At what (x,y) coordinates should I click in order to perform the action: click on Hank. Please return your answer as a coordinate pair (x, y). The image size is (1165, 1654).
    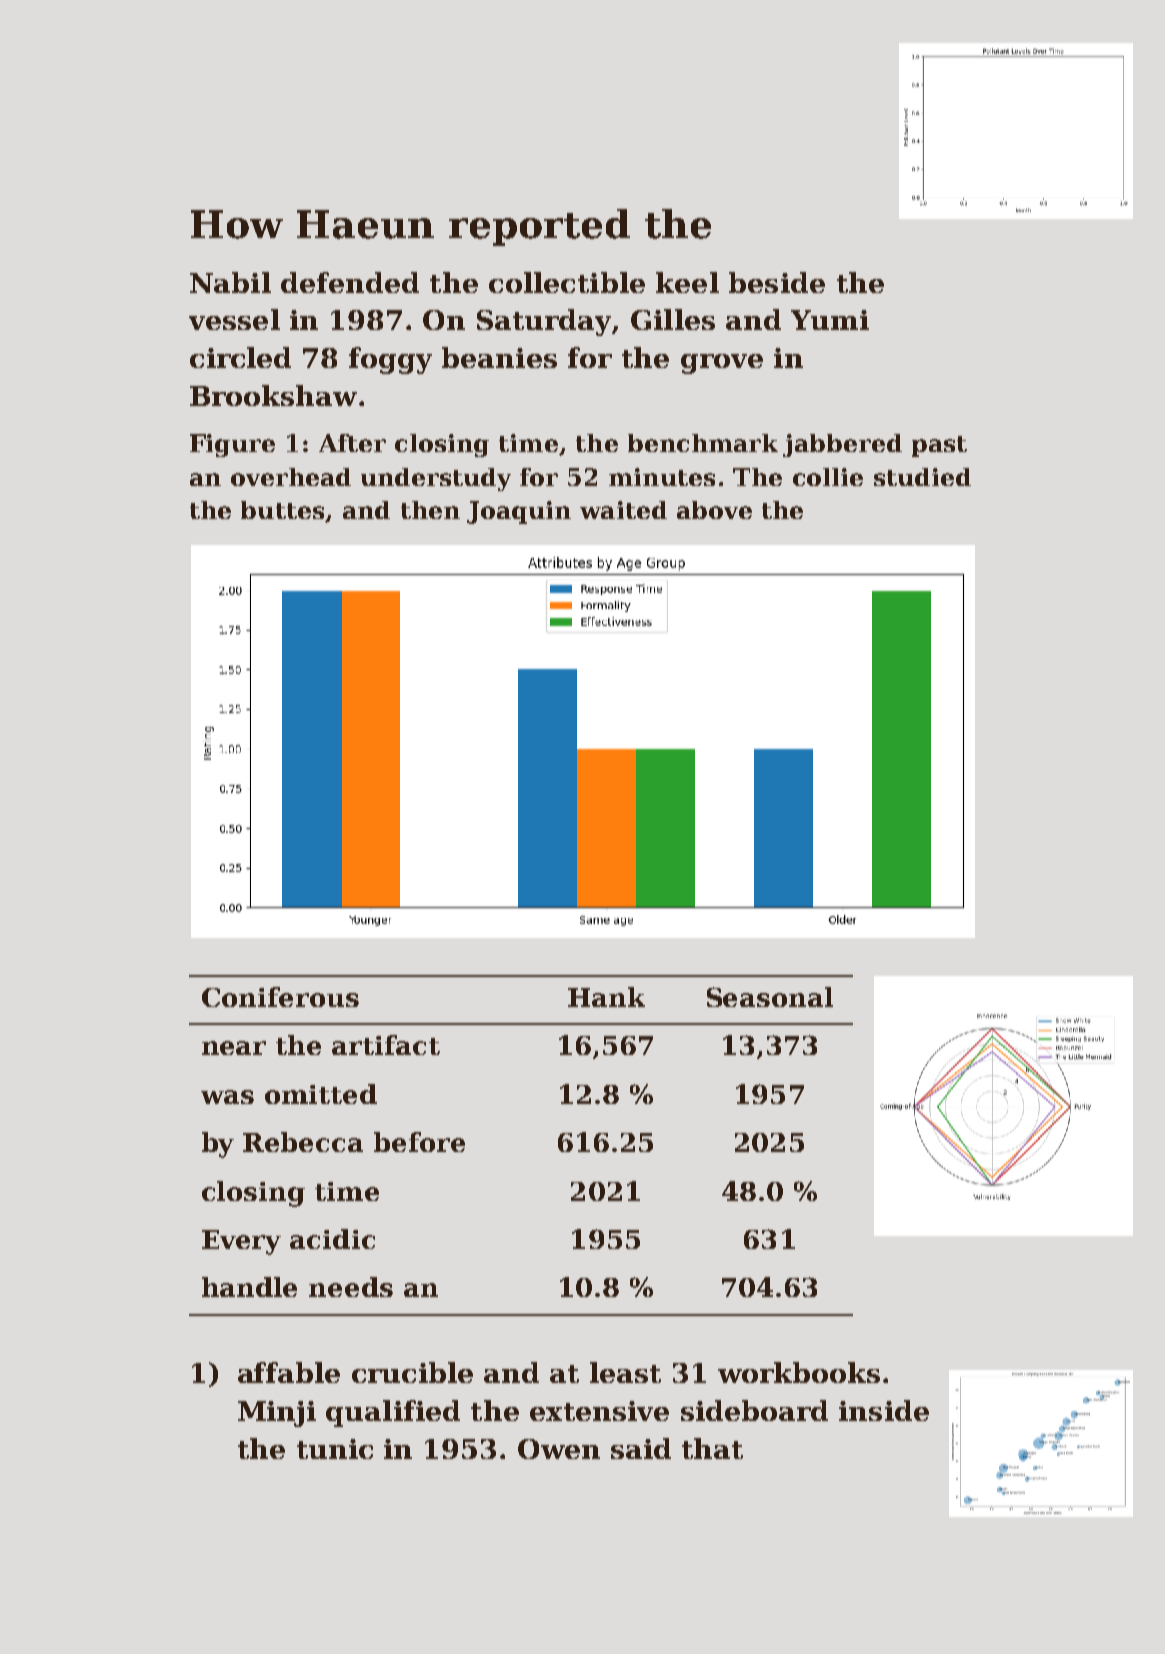
    Looking at the image, I should click on (606, 997).
